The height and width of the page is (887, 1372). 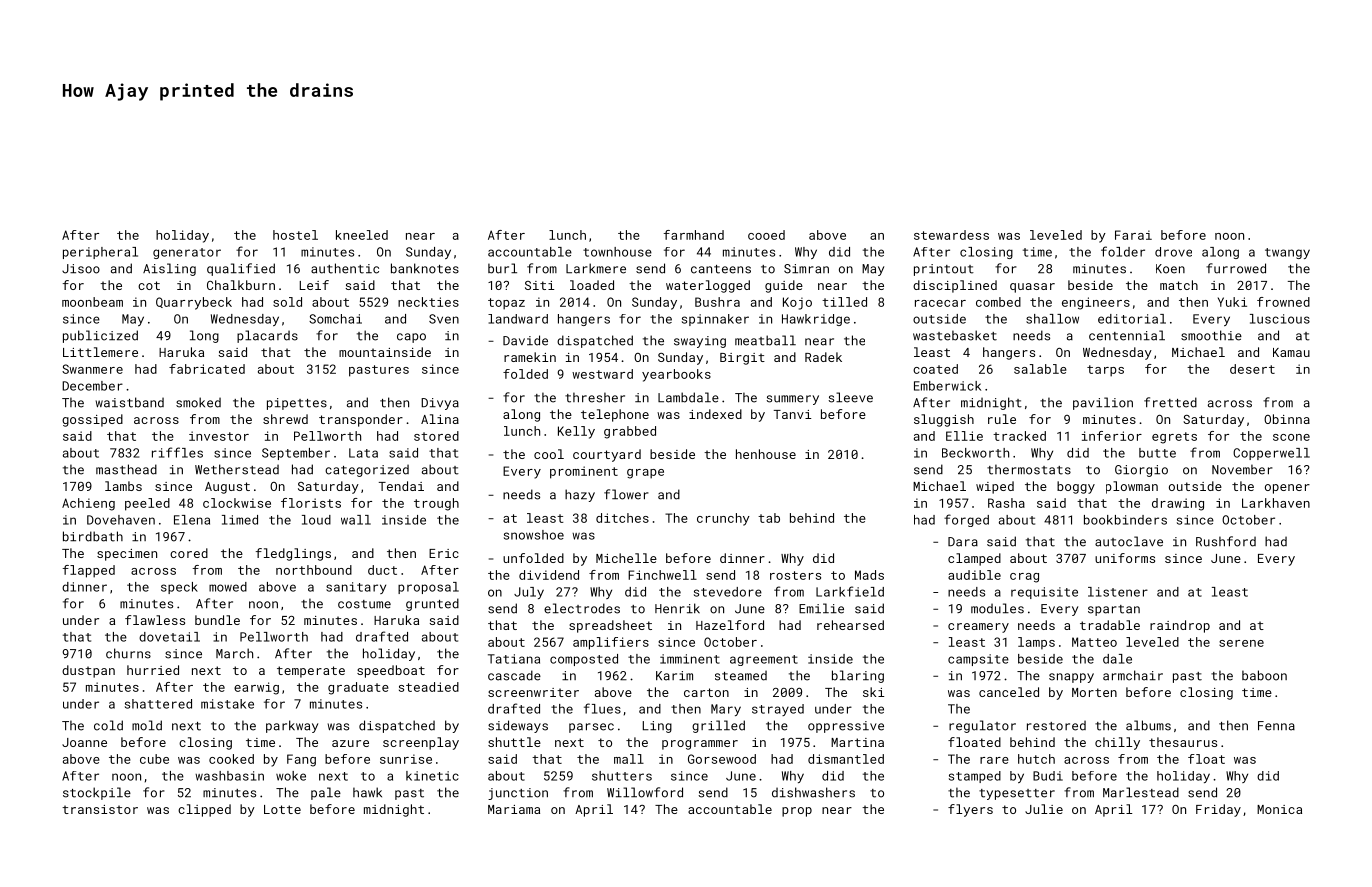 What do you see at coordinates (1009, 692) in the page?
I see `canceled` at bounding box center [1009, 692].
